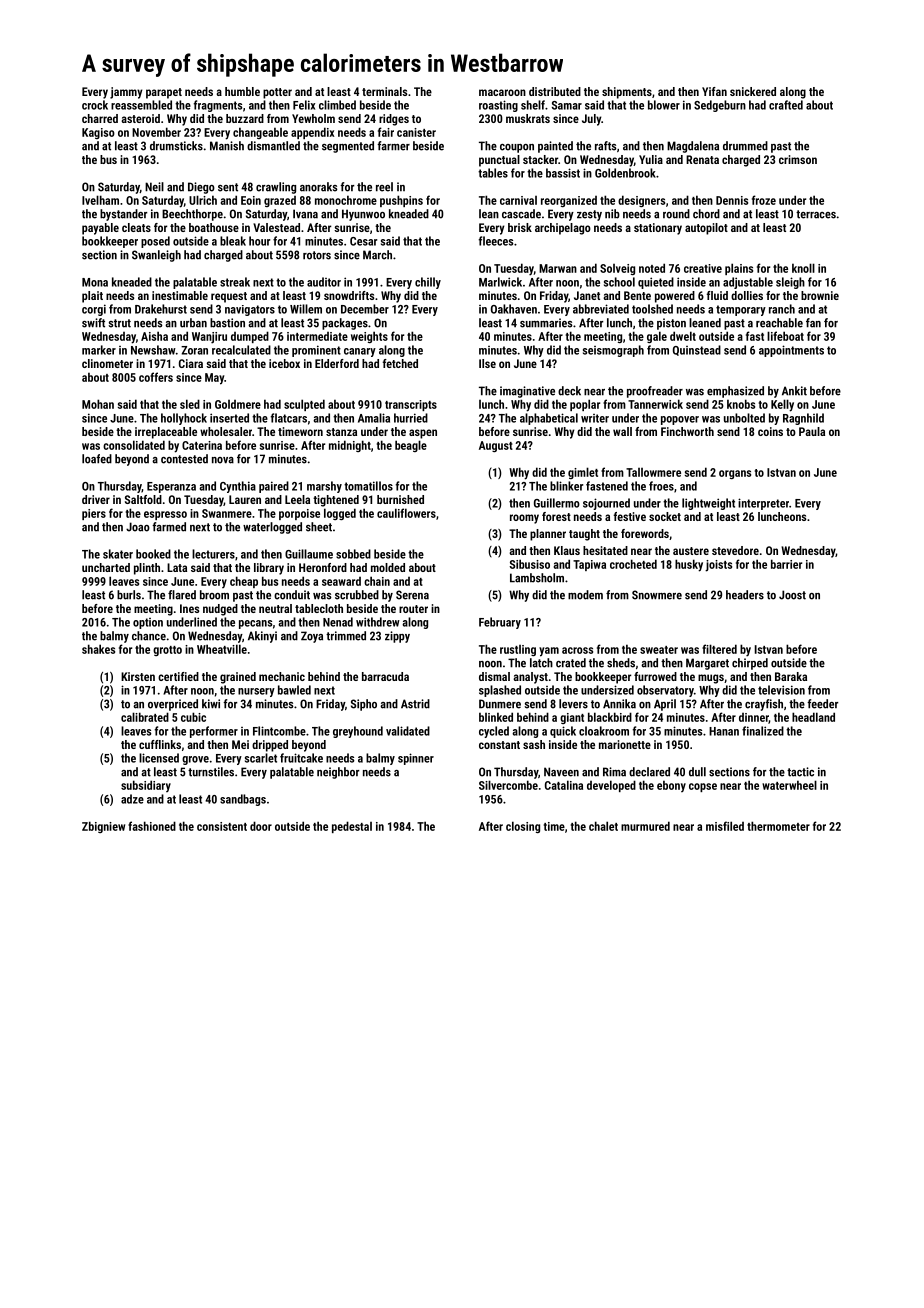  I want to click on humble, so click(242, 91).
